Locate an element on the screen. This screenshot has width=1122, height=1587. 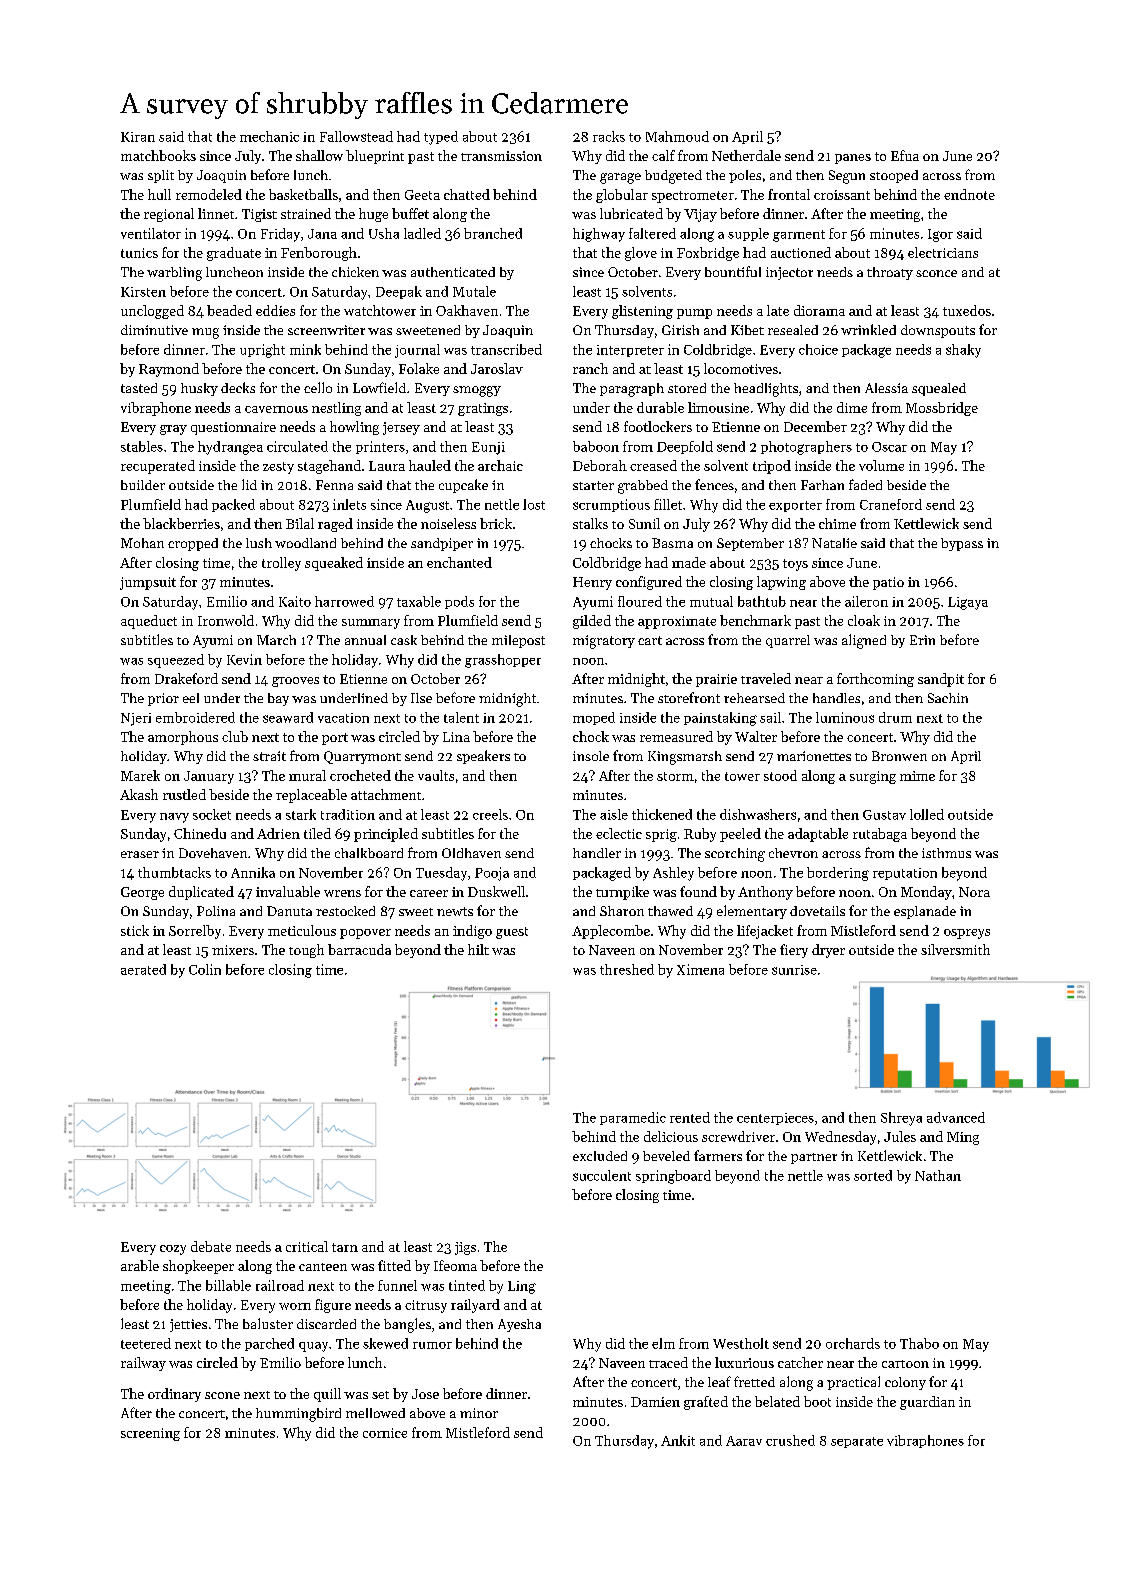
hilt is located at coordinates (478, 949).
